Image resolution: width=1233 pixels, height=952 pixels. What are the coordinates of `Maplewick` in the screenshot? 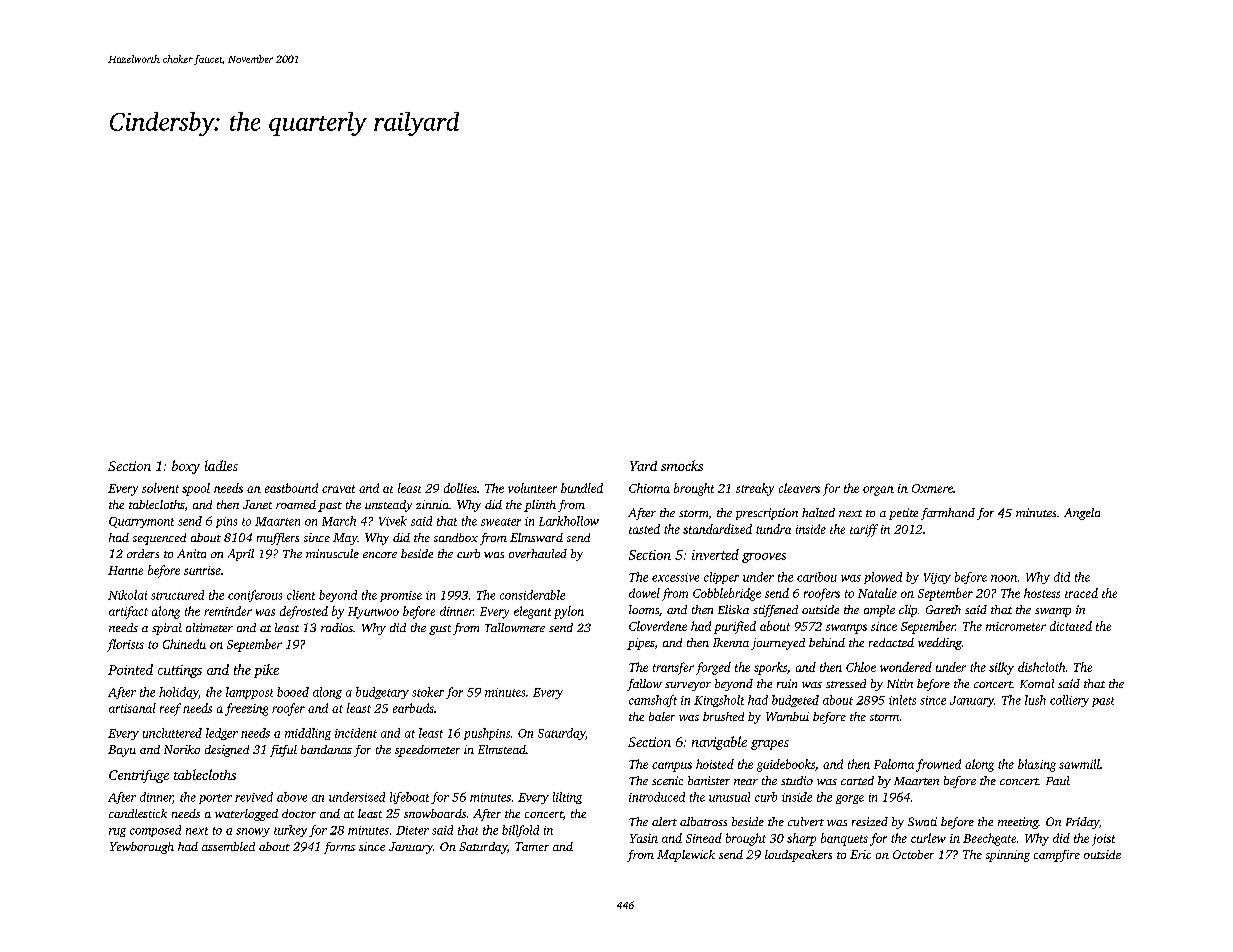 It's located at (686, 856).
